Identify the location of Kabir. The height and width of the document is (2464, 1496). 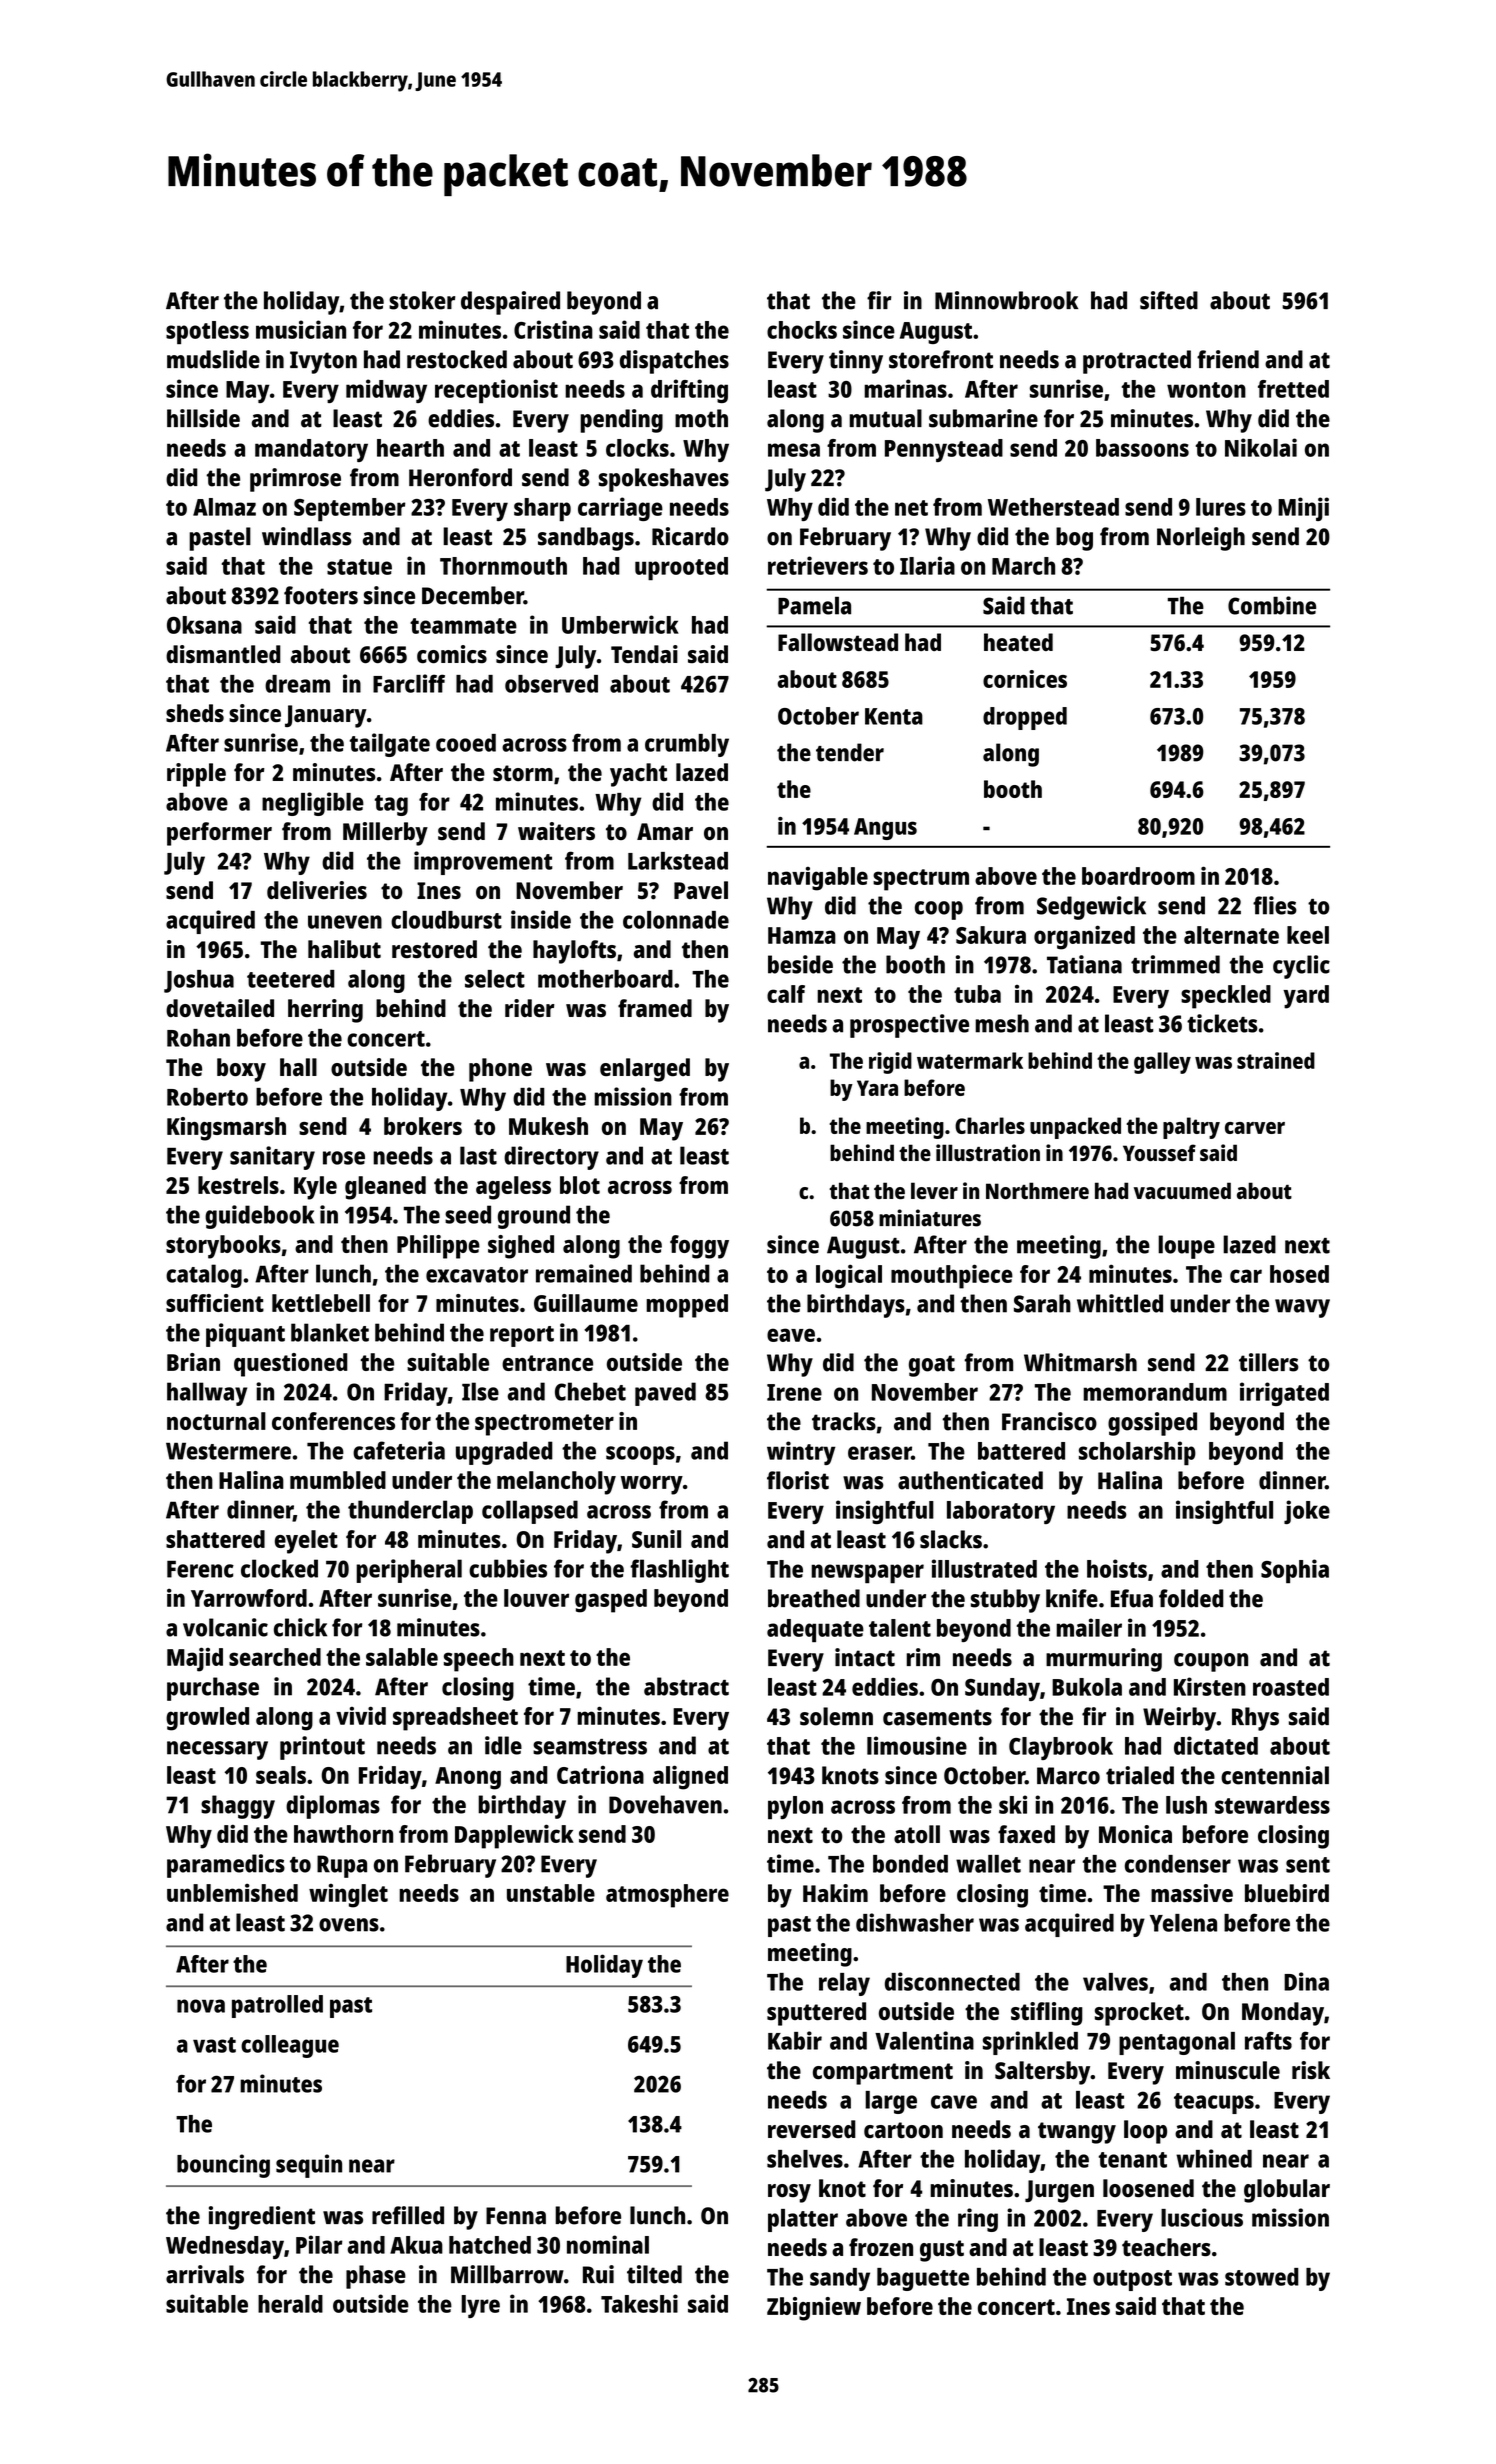
(795, 2040).
